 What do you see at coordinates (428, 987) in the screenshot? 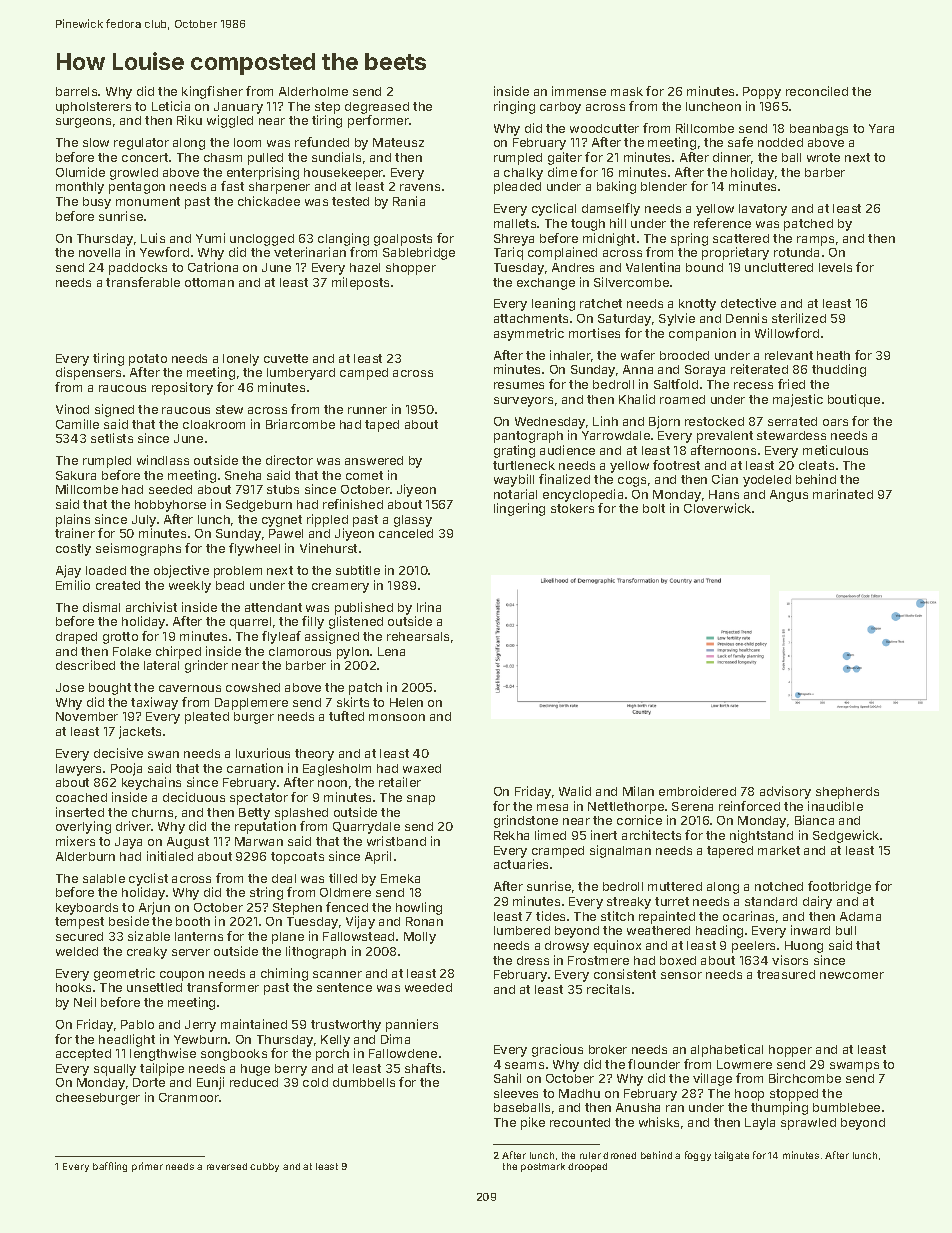
I see `weeded` at bounding box center [428, 987].
